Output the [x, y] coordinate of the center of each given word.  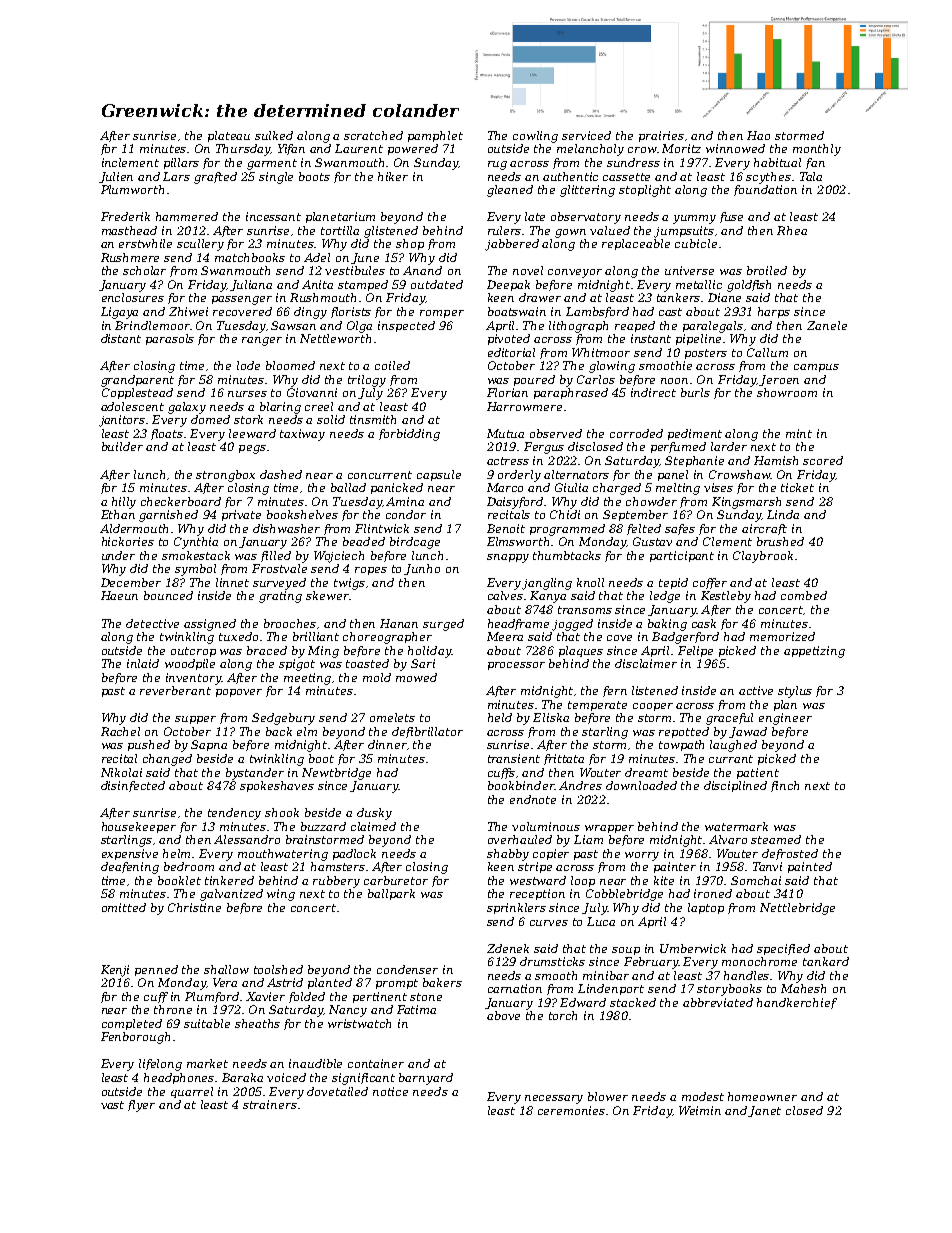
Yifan [291, 149]
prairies [661, 136]
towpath [681, 745]
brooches [290, 623]
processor [516, 666]
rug [497, 165]
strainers [270, 1104]
